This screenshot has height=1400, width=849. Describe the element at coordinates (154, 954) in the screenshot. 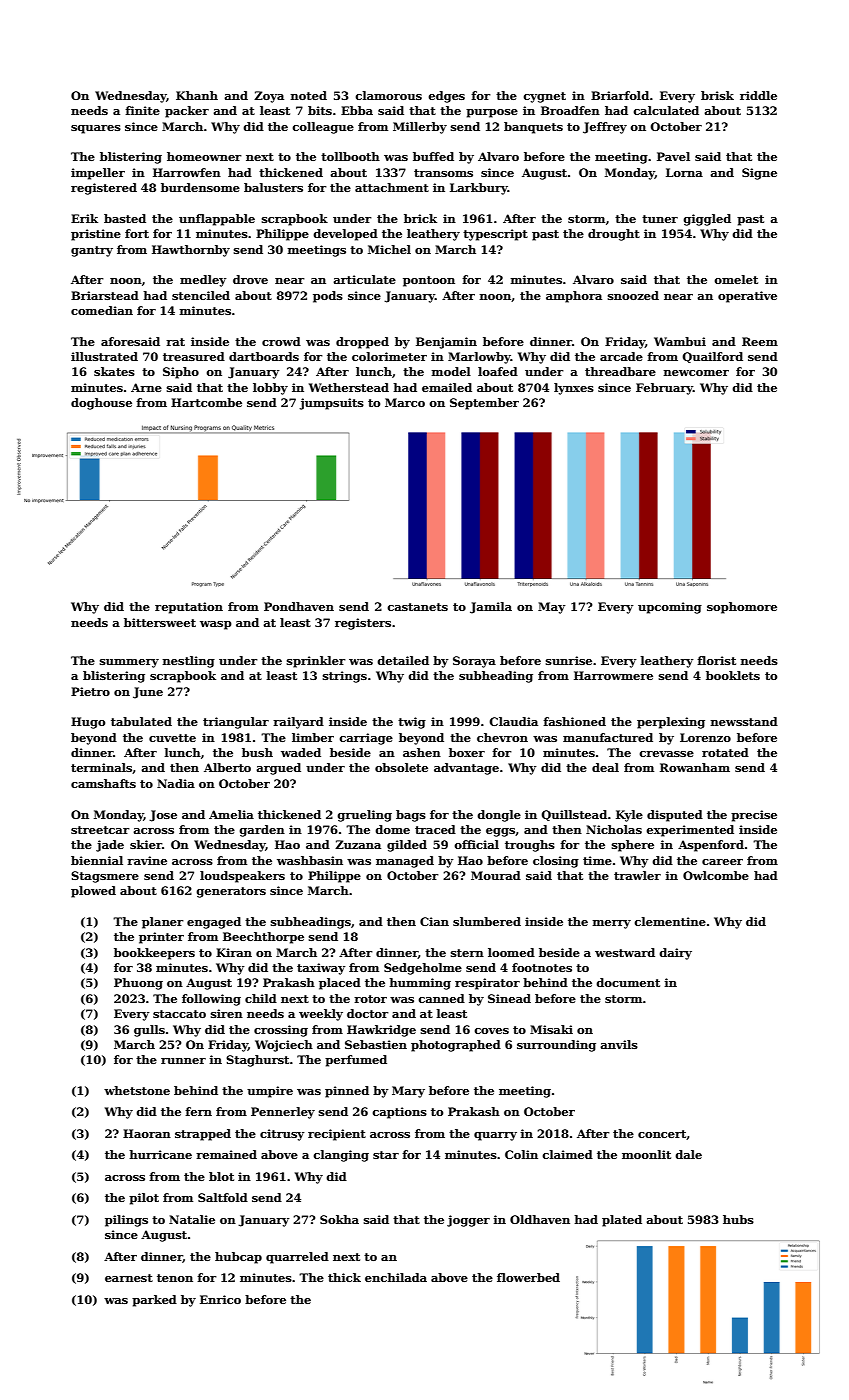

I see `bookkeepers` at that location.
